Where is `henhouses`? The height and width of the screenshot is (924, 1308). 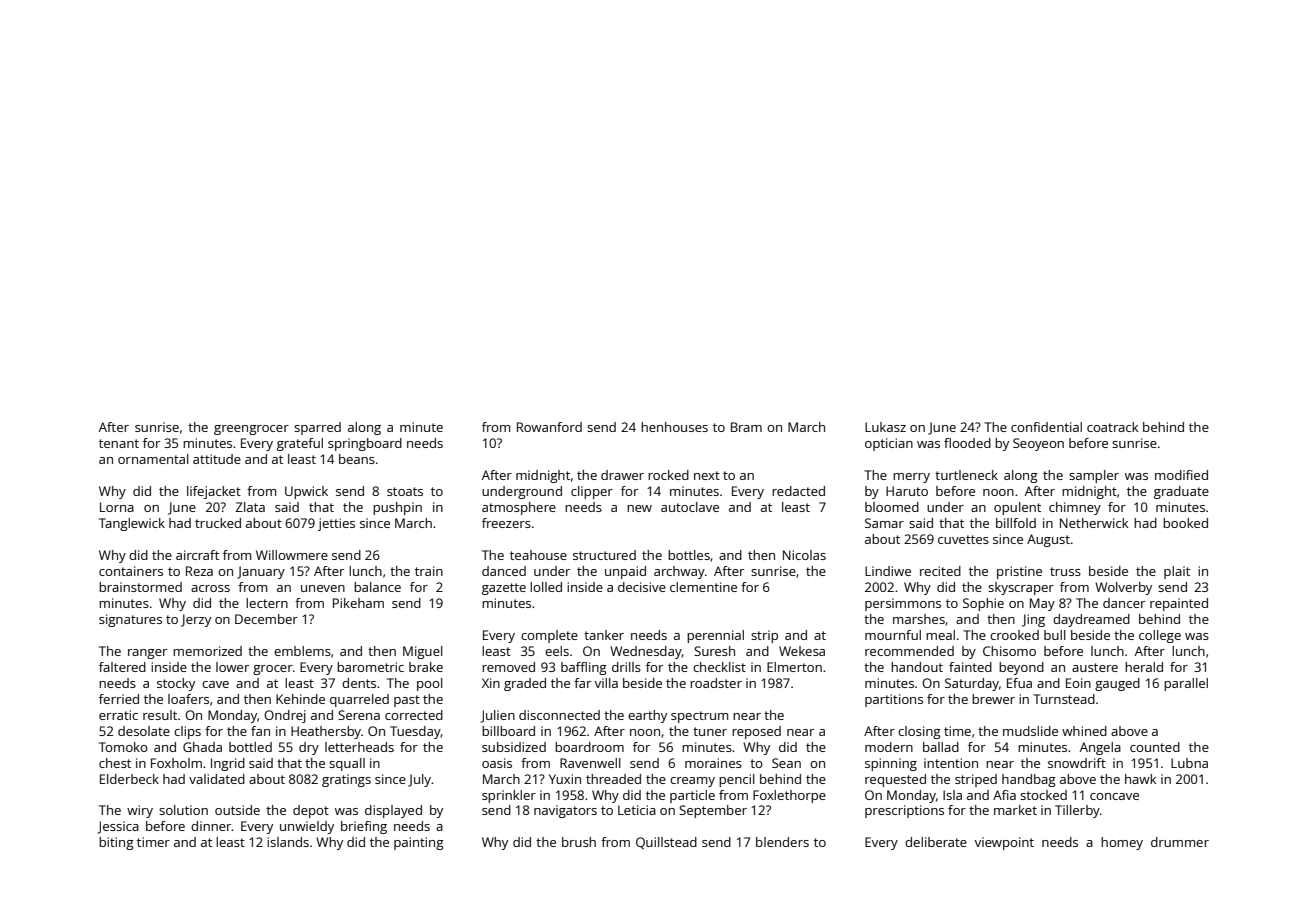 henhouses is located at coordinates (674, 427).
